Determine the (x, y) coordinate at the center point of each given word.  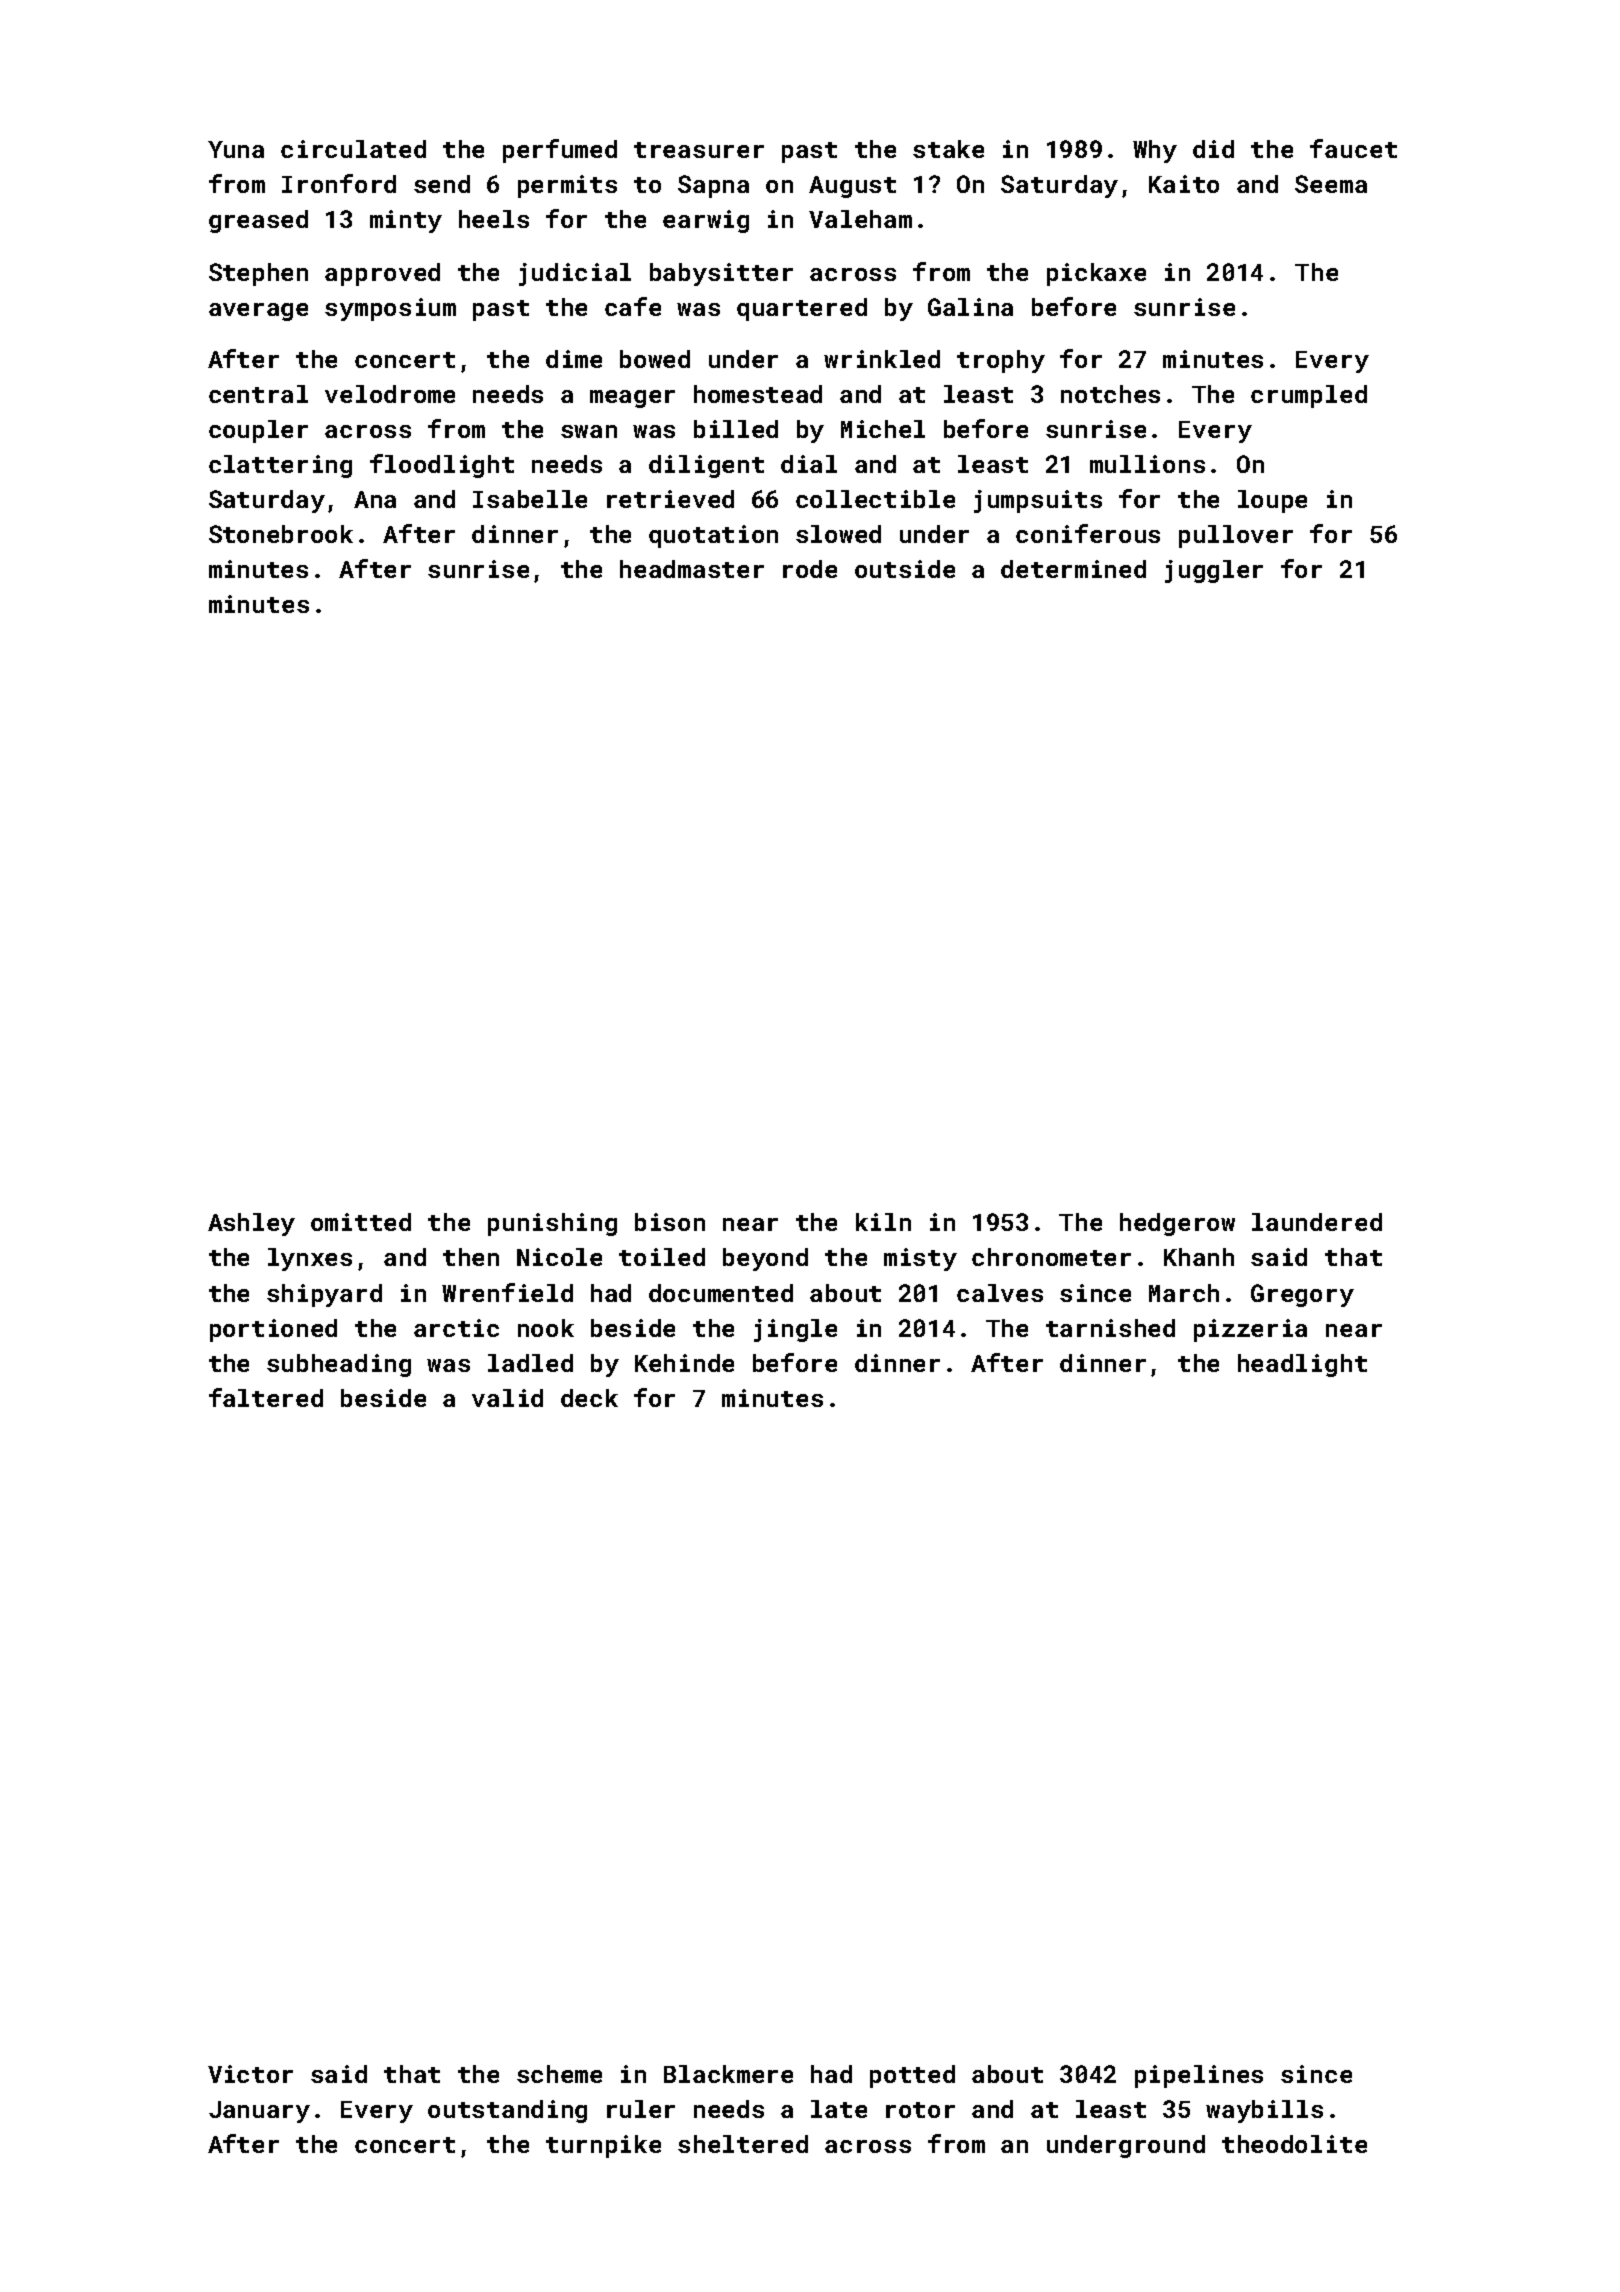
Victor (250, 2074)
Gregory (1302, 1295)
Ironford (339, 183)
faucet (1353, 148)
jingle (795, 1330)
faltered (266, 1397)
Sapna (713, 186)
